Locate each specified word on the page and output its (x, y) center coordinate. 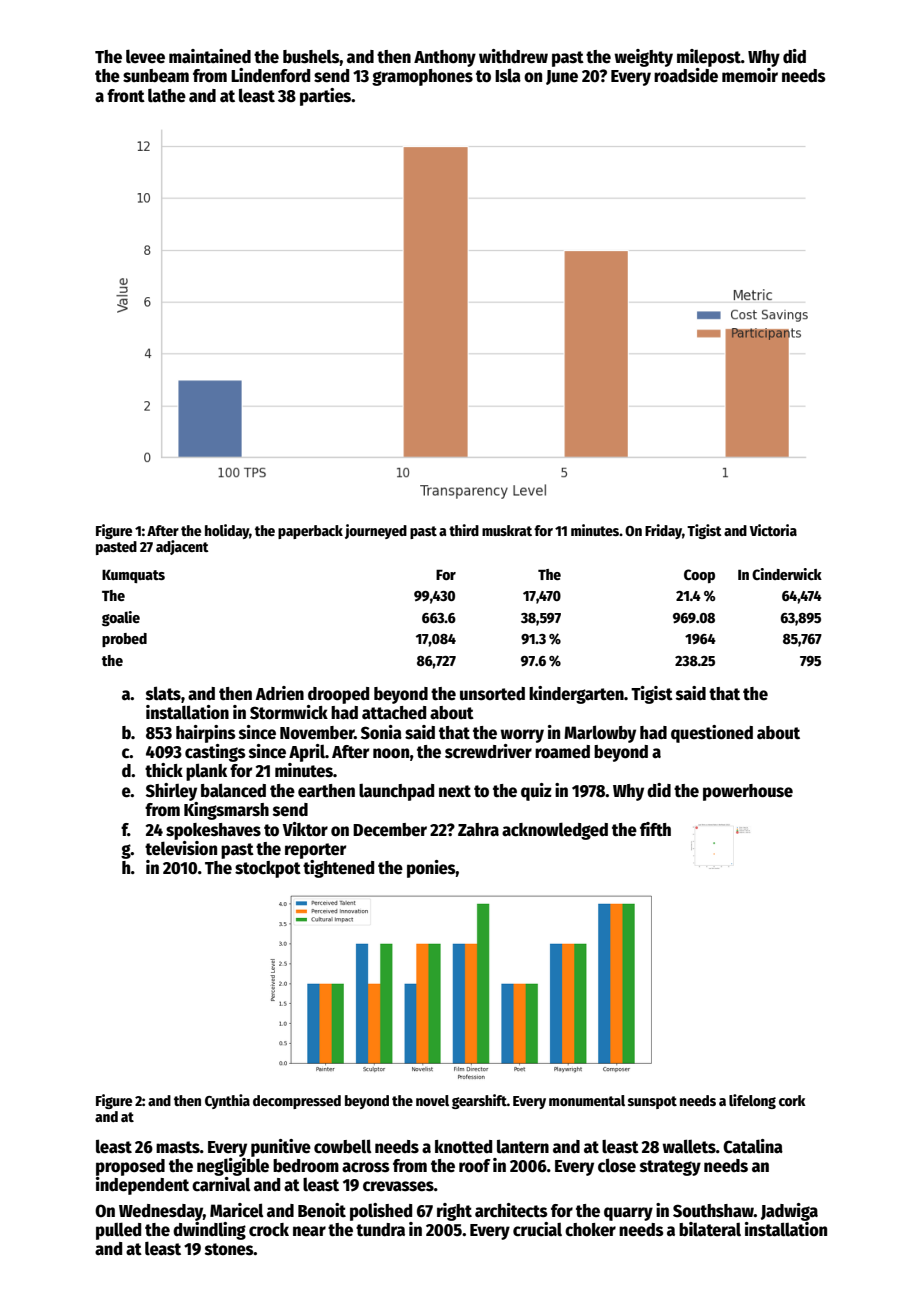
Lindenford (270, 75)
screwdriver (488, 751)
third (464, 530)
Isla (508, 75)
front (126, 95)
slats (163, 693)
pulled (118, 1231)
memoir (750, 75)
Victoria (773, 530)
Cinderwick (787, 574)
